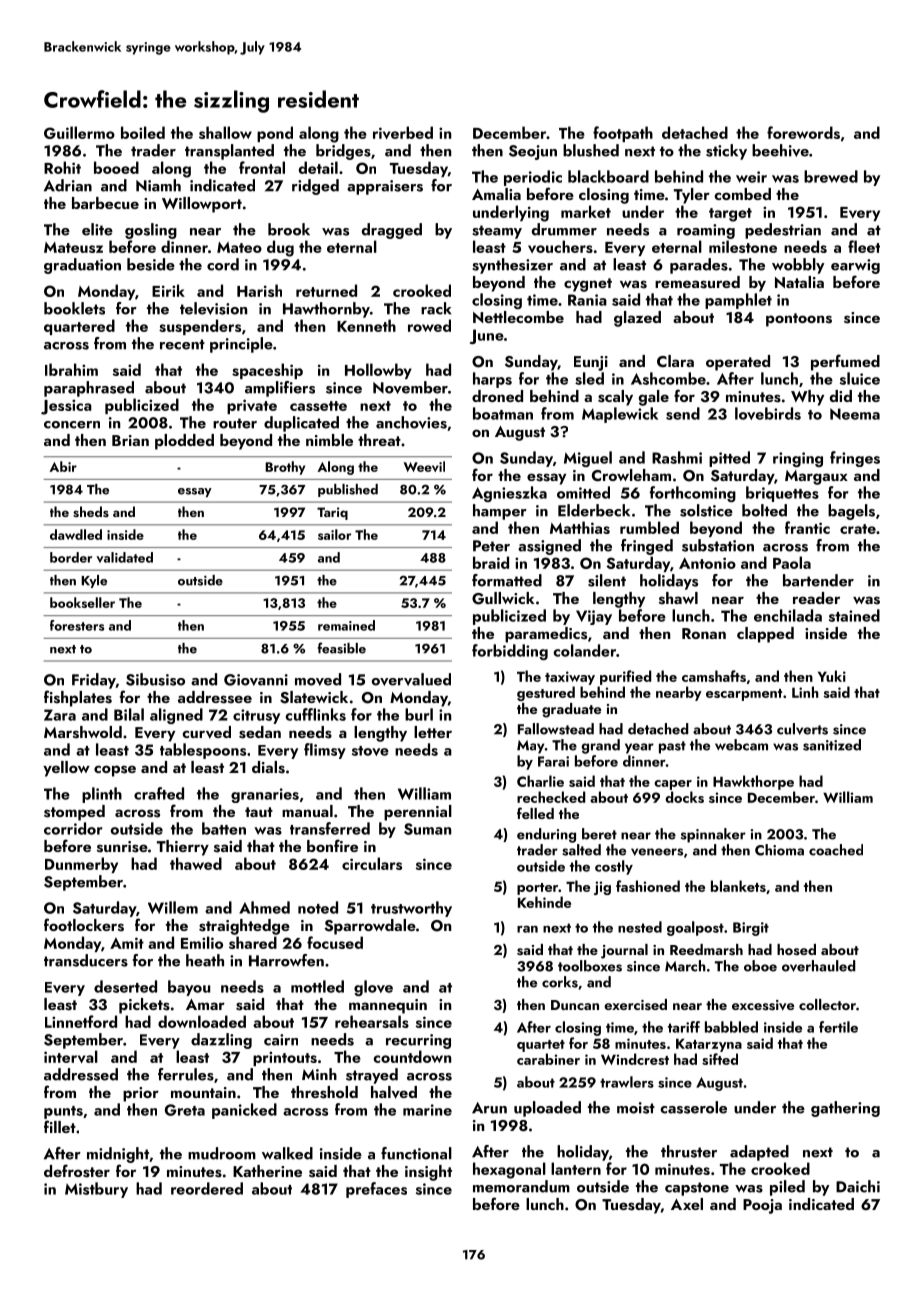 Image resolution: width=924 pixels, height=1308 pixels. Describe the element at coordinates (183, 848) in the document. I see `Thierry` at that location.
